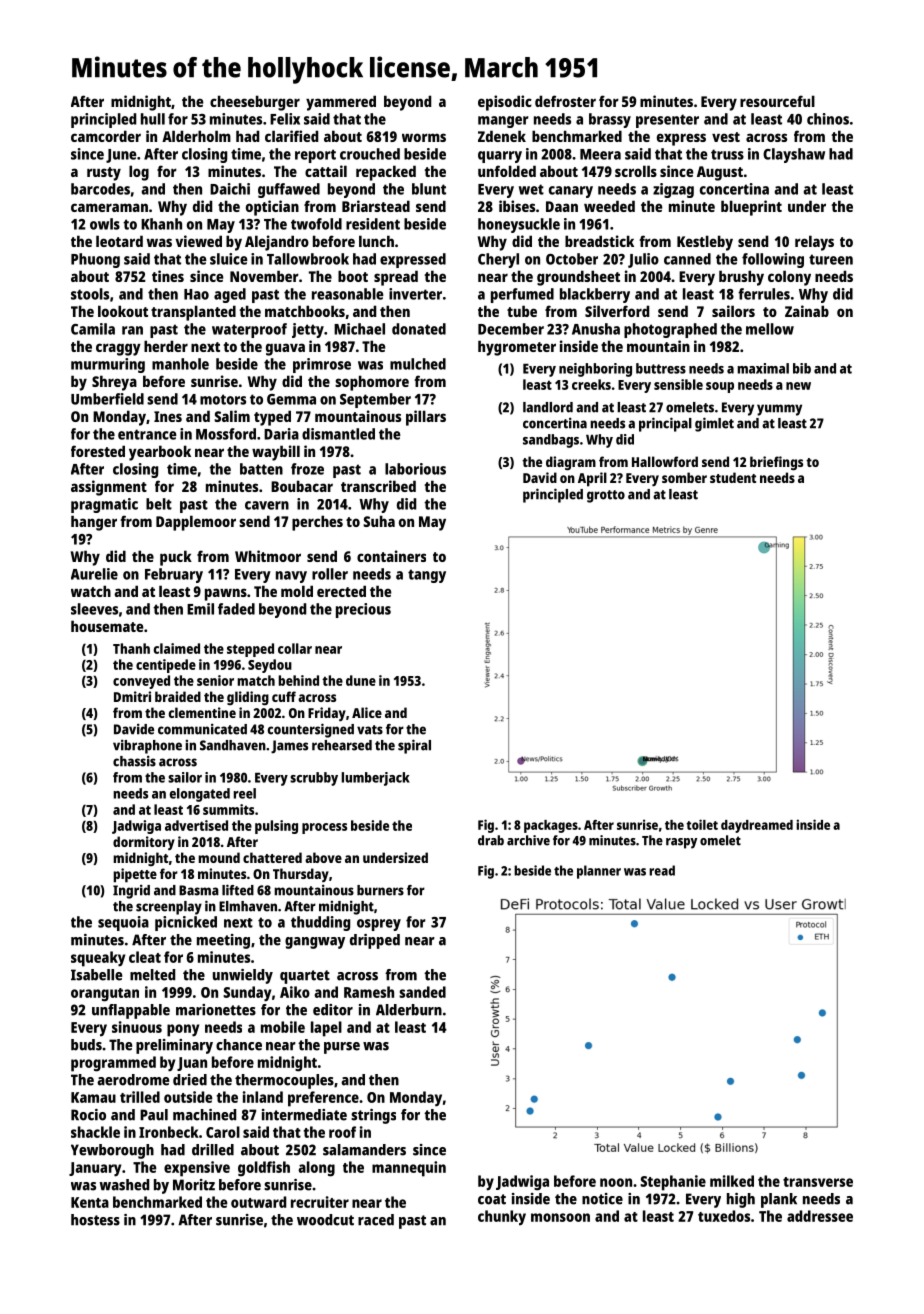 The height and width of the screenshot is (1314, 924). Describe the element at coordinates (93, 329) in the screenshot. I see `Camila` at that location.
